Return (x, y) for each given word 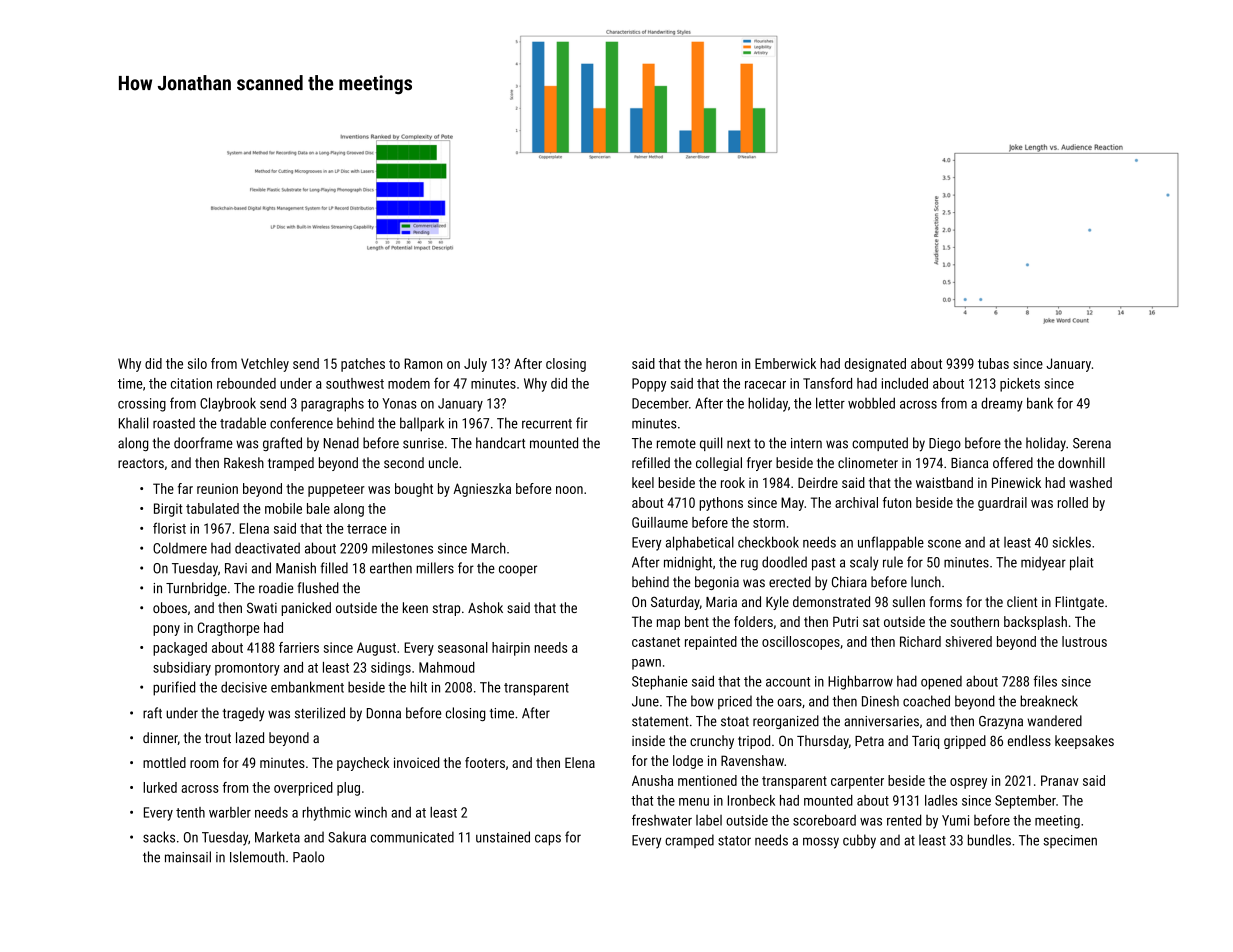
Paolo (308, 857)
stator (734, 841)
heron (721, 363)
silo (197, 363)
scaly (864, 563)
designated (875, 365)
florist (169, 528)
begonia (717, 583)
